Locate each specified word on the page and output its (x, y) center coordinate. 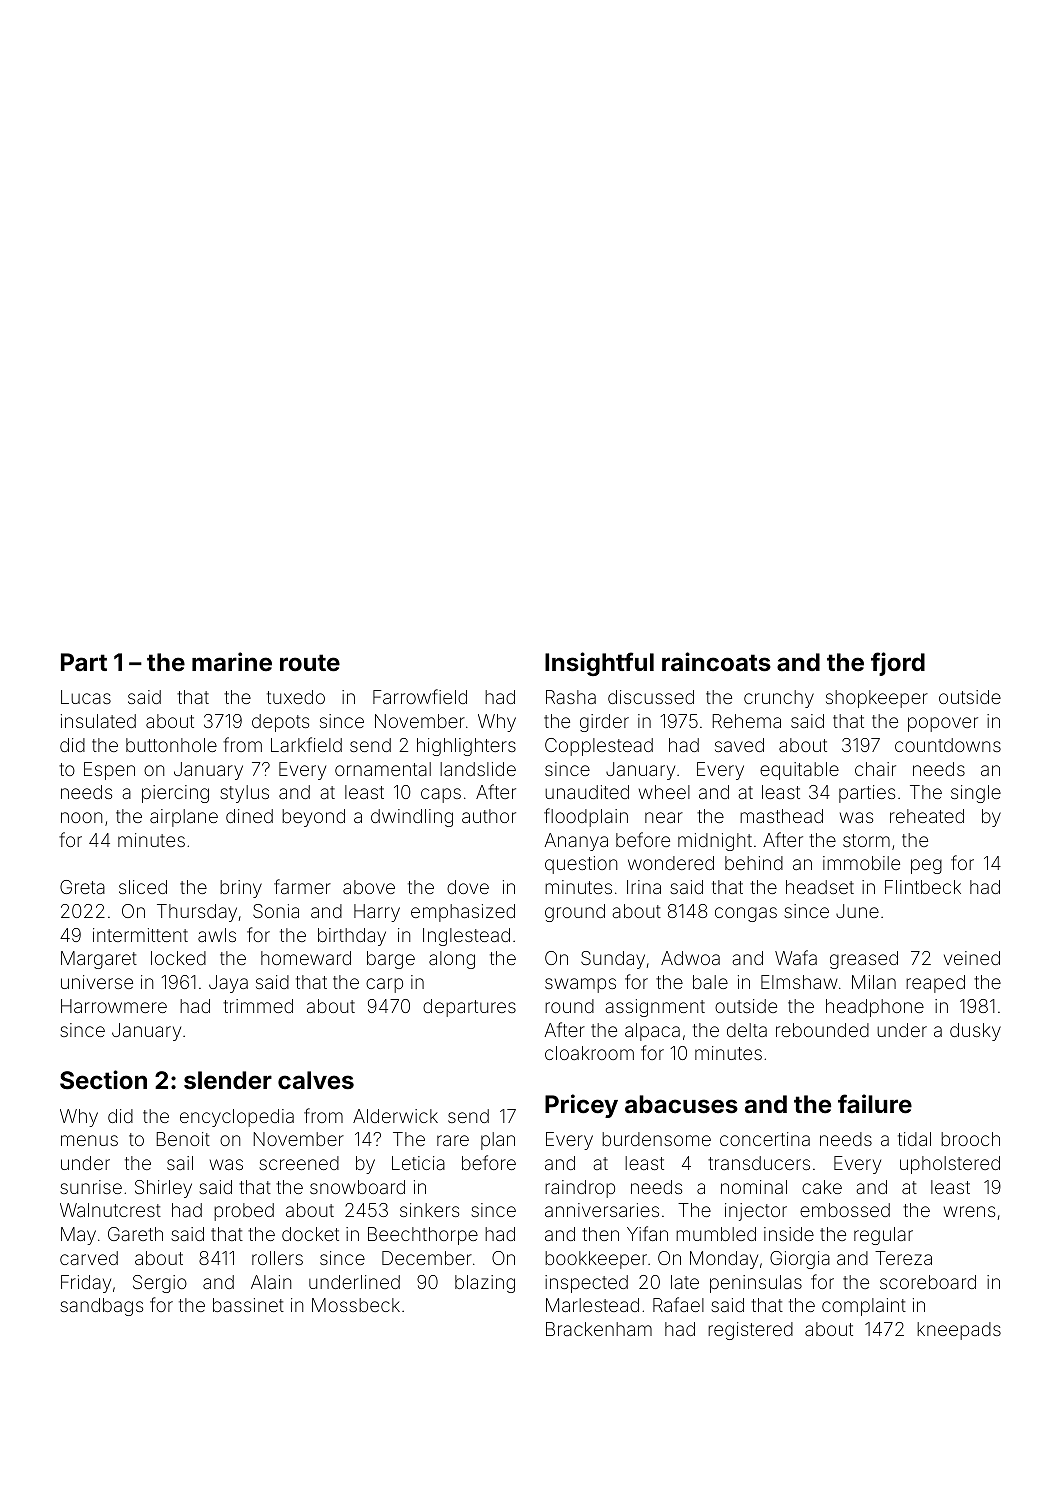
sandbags (101, 1307)
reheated (927, 816)
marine (232, 662)
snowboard (357, 1187)
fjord (898, 664)
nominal (754, 1187)
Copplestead (599, 747)
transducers (759, 1163)
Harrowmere (114, 1006)
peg (926, 866)
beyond (313, 818)
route (310, 663)
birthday (352, 937)
